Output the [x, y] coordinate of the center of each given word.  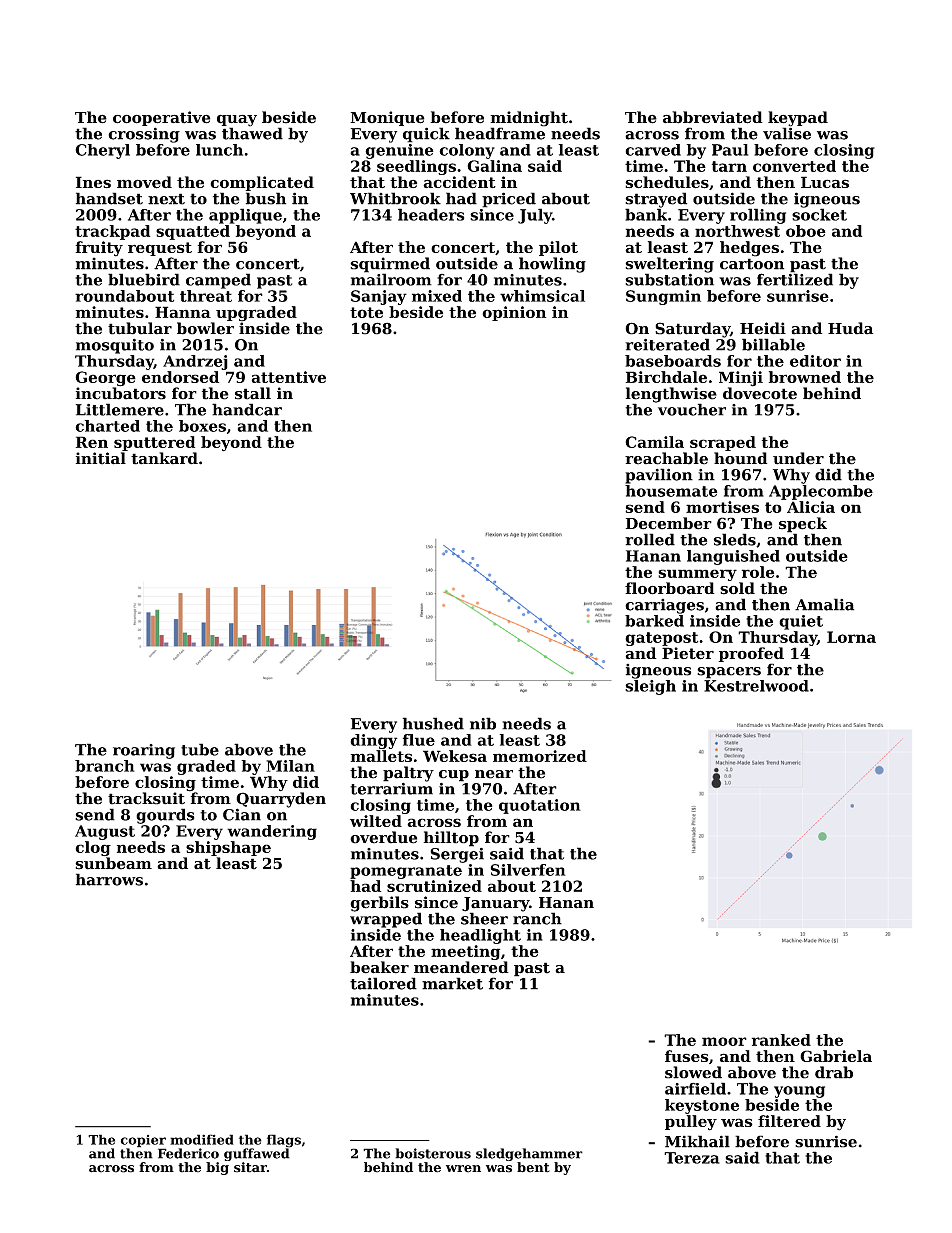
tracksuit [146, 798]
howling [552, 265]
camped [218, 281]
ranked [781, 1040]
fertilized [795, 279]
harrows [109, 879]
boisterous [433, 1153]
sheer [484, 918]
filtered [789, 1121]
